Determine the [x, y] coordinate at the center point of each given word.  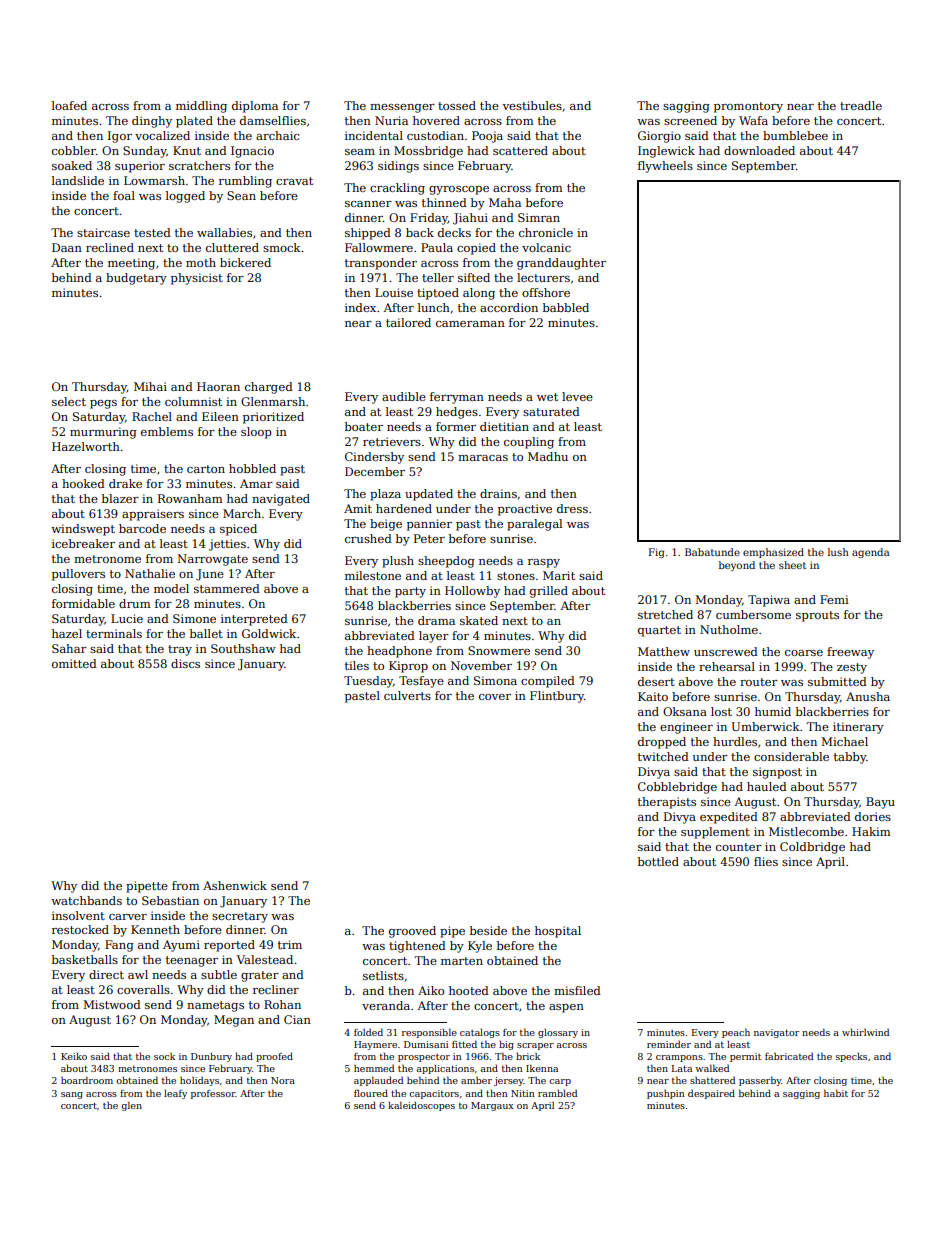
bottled [658, 861]
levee [577, 396]
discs [185, 663]
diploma [255, 107]
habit [836, 1093]
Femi [834, 599]
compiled [548, 682]
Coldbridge [812, 848]
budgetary [136, 279]
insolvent [78, 915]
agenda [870, 553]
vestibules [532, 105]
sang [72, 1095]
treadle [861, 105]
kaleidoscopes [421, 1106]
